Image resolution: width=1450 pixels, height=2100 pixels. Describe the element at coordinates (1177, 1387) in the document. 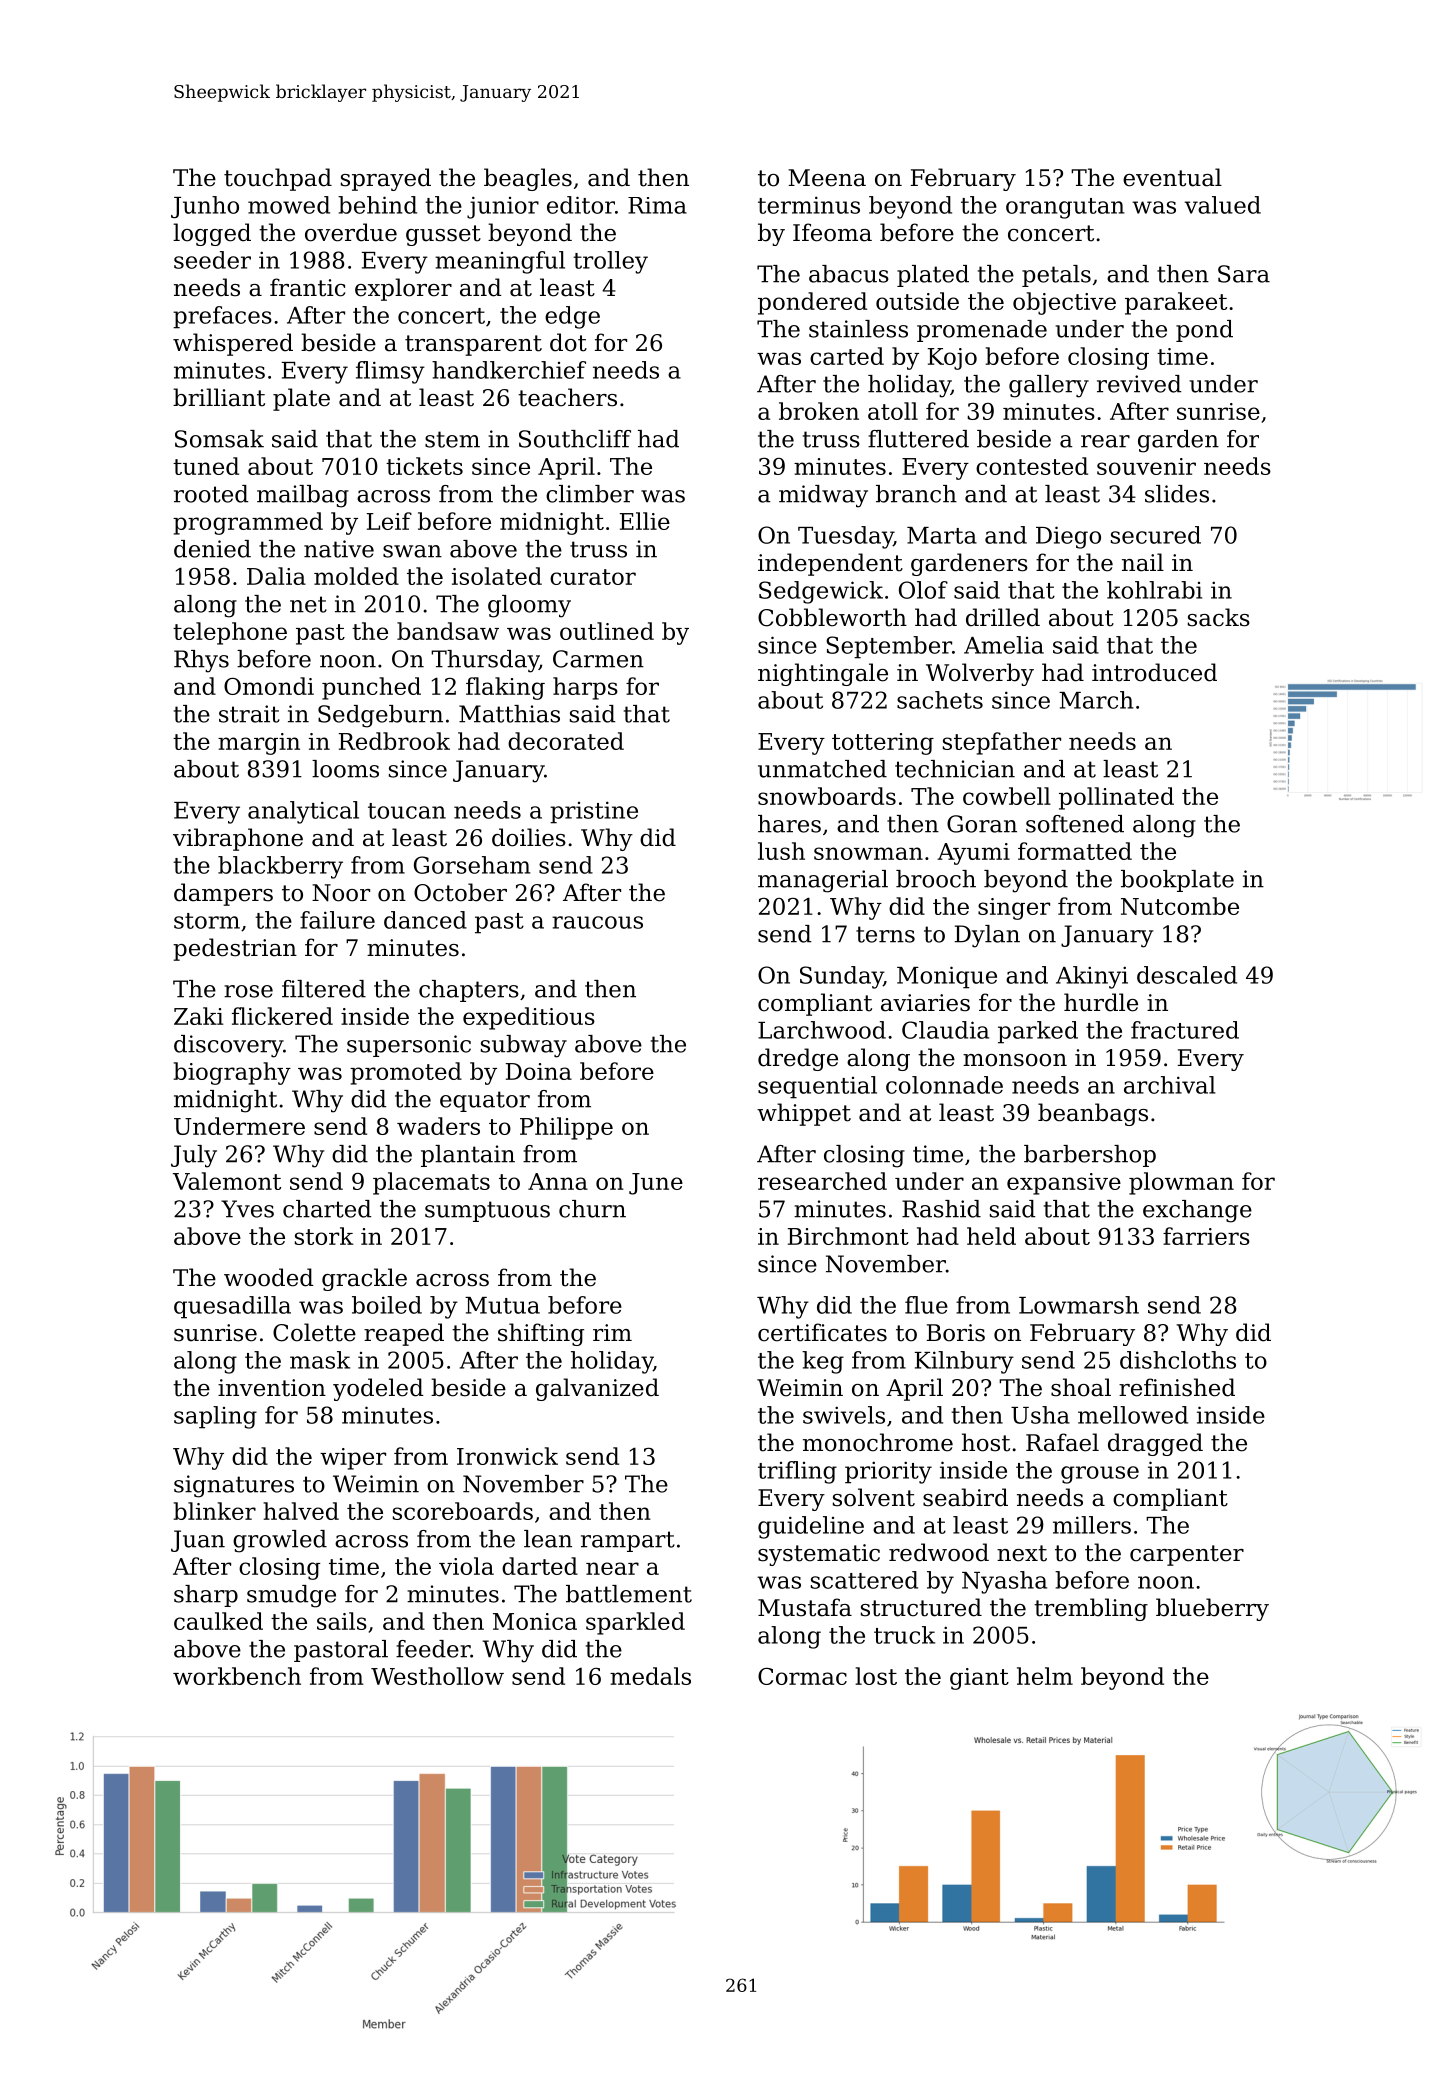

I see `refinished` at that location.
